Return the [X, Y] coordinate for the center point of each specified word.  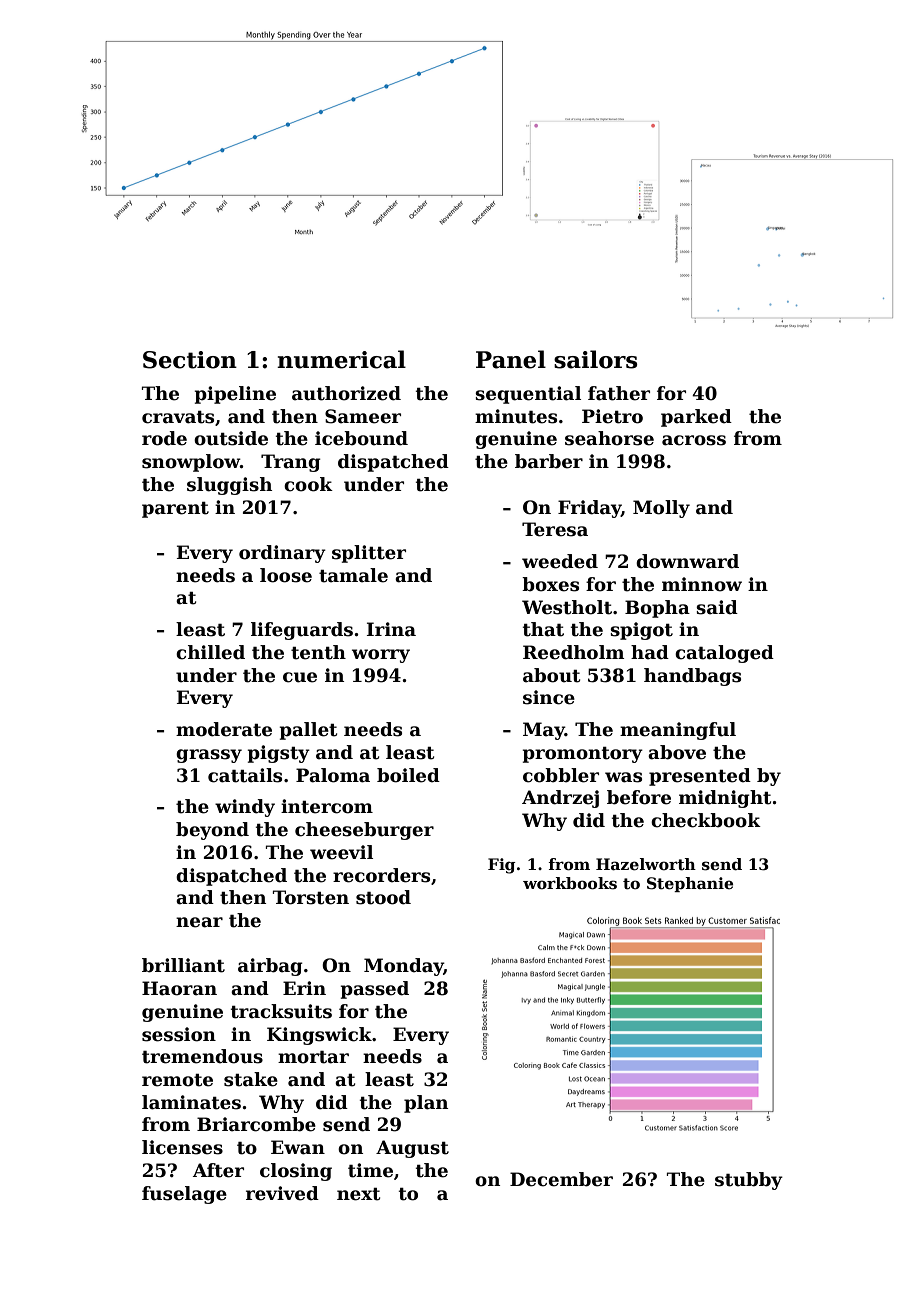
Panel [511, 359]
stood [383, 897]
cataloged [724, 654]
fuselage [184, 1195]
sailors [596, 359]
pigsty [279, 754]
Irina [391, 629]
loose [286, 575]
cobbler [561, 775]
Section [190, 360]
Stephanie [690, 884]
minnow [702, 584]
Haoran [179, 988]
